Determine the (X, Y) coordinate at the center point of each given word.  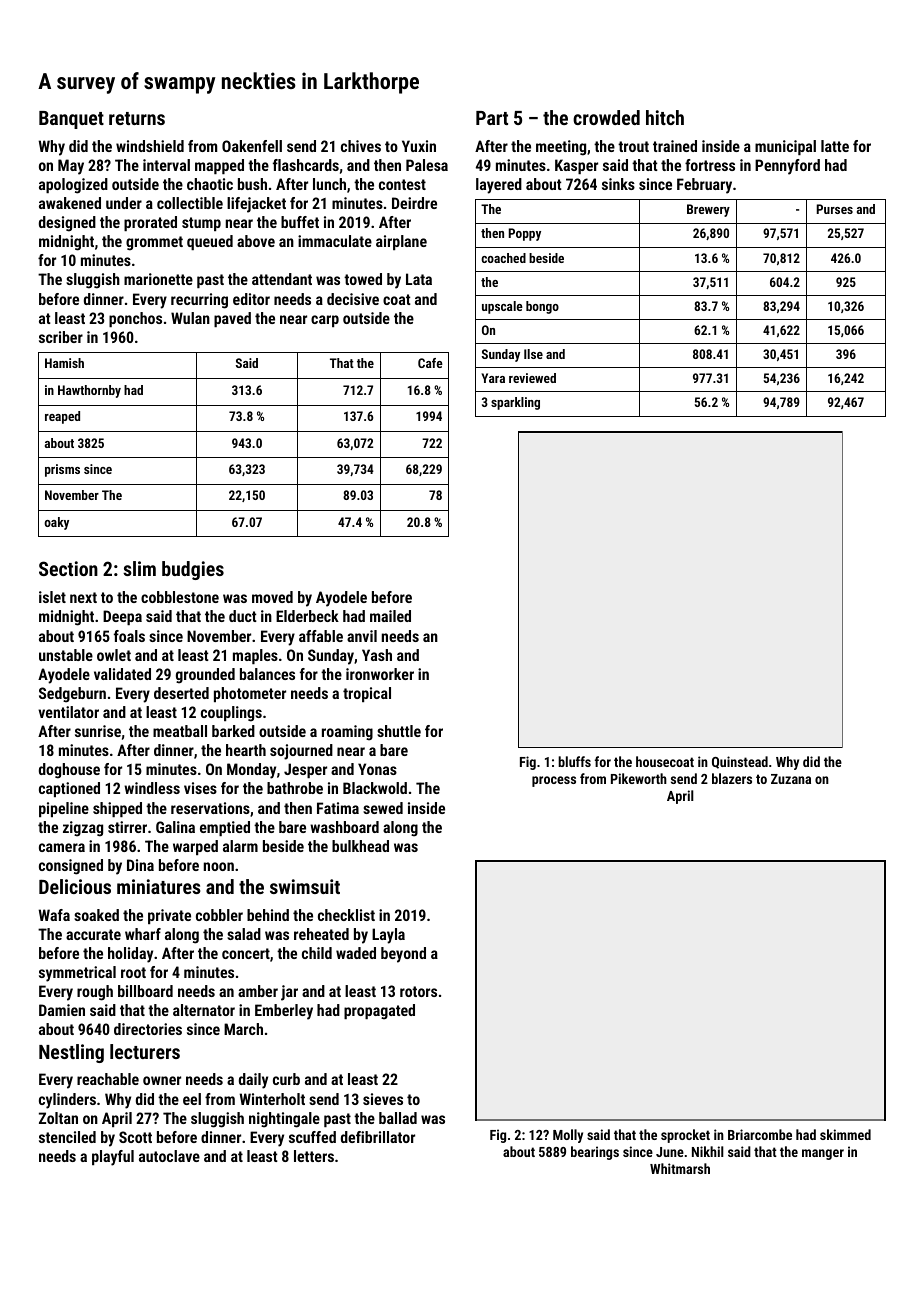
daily (253, 1081)
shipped (117, 809)
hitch (665, 117)
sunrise (98, 731)
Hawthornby (89, 391)
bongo (542, 307)
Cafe (430, 363)
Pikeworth (639, 778)
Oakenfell (252, 146)
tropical (367, 694)
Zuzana (791, 779)
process (554, 781)
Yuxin (419, 146)
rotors (418, 991)
